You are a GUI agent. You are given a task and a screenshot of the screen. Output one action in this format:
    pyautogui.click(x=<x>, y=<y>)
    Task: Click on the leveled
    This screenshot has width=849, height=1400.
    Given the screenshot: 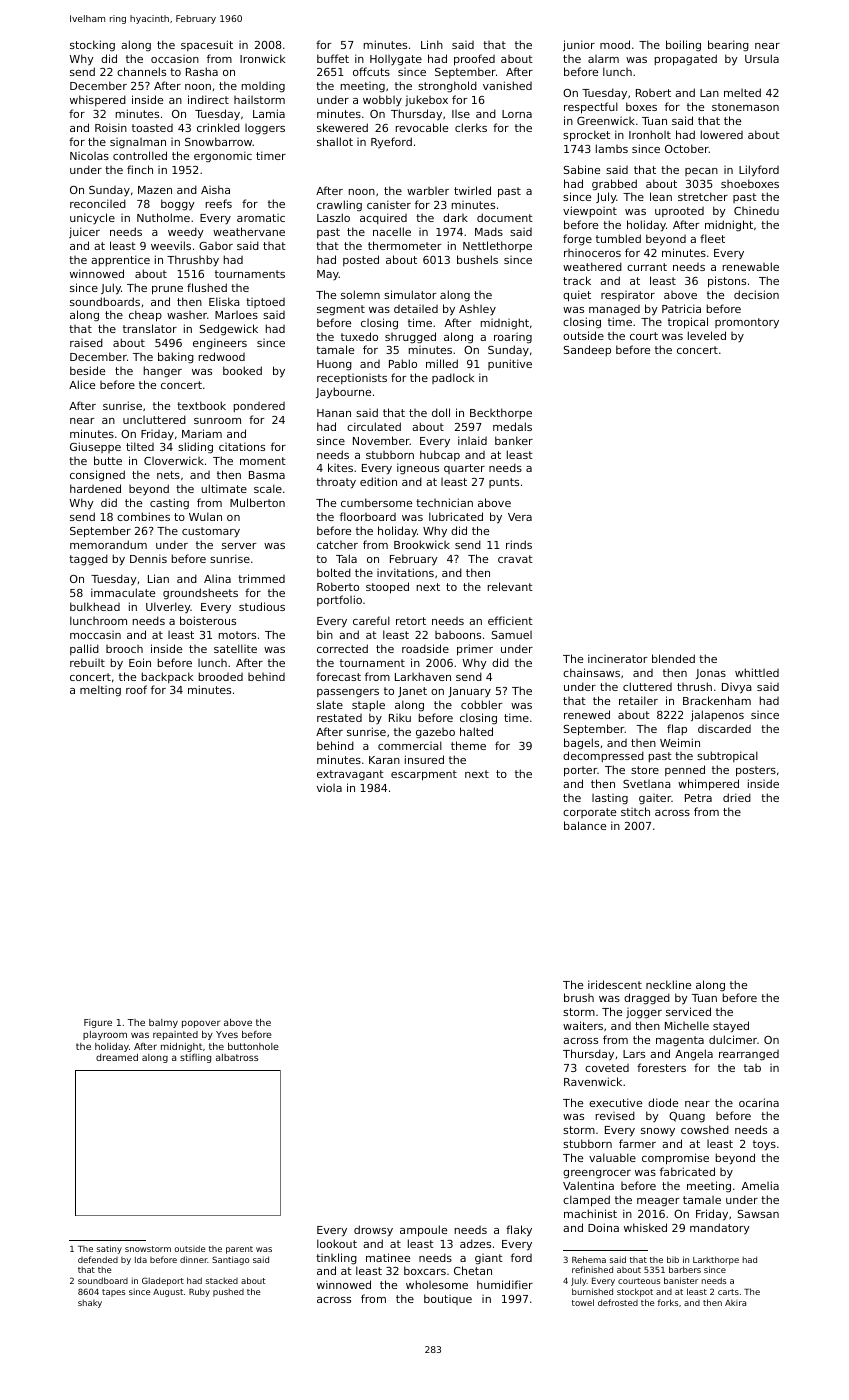 What is the action you would take?
    pyautogui.click(x=707, y=335)
